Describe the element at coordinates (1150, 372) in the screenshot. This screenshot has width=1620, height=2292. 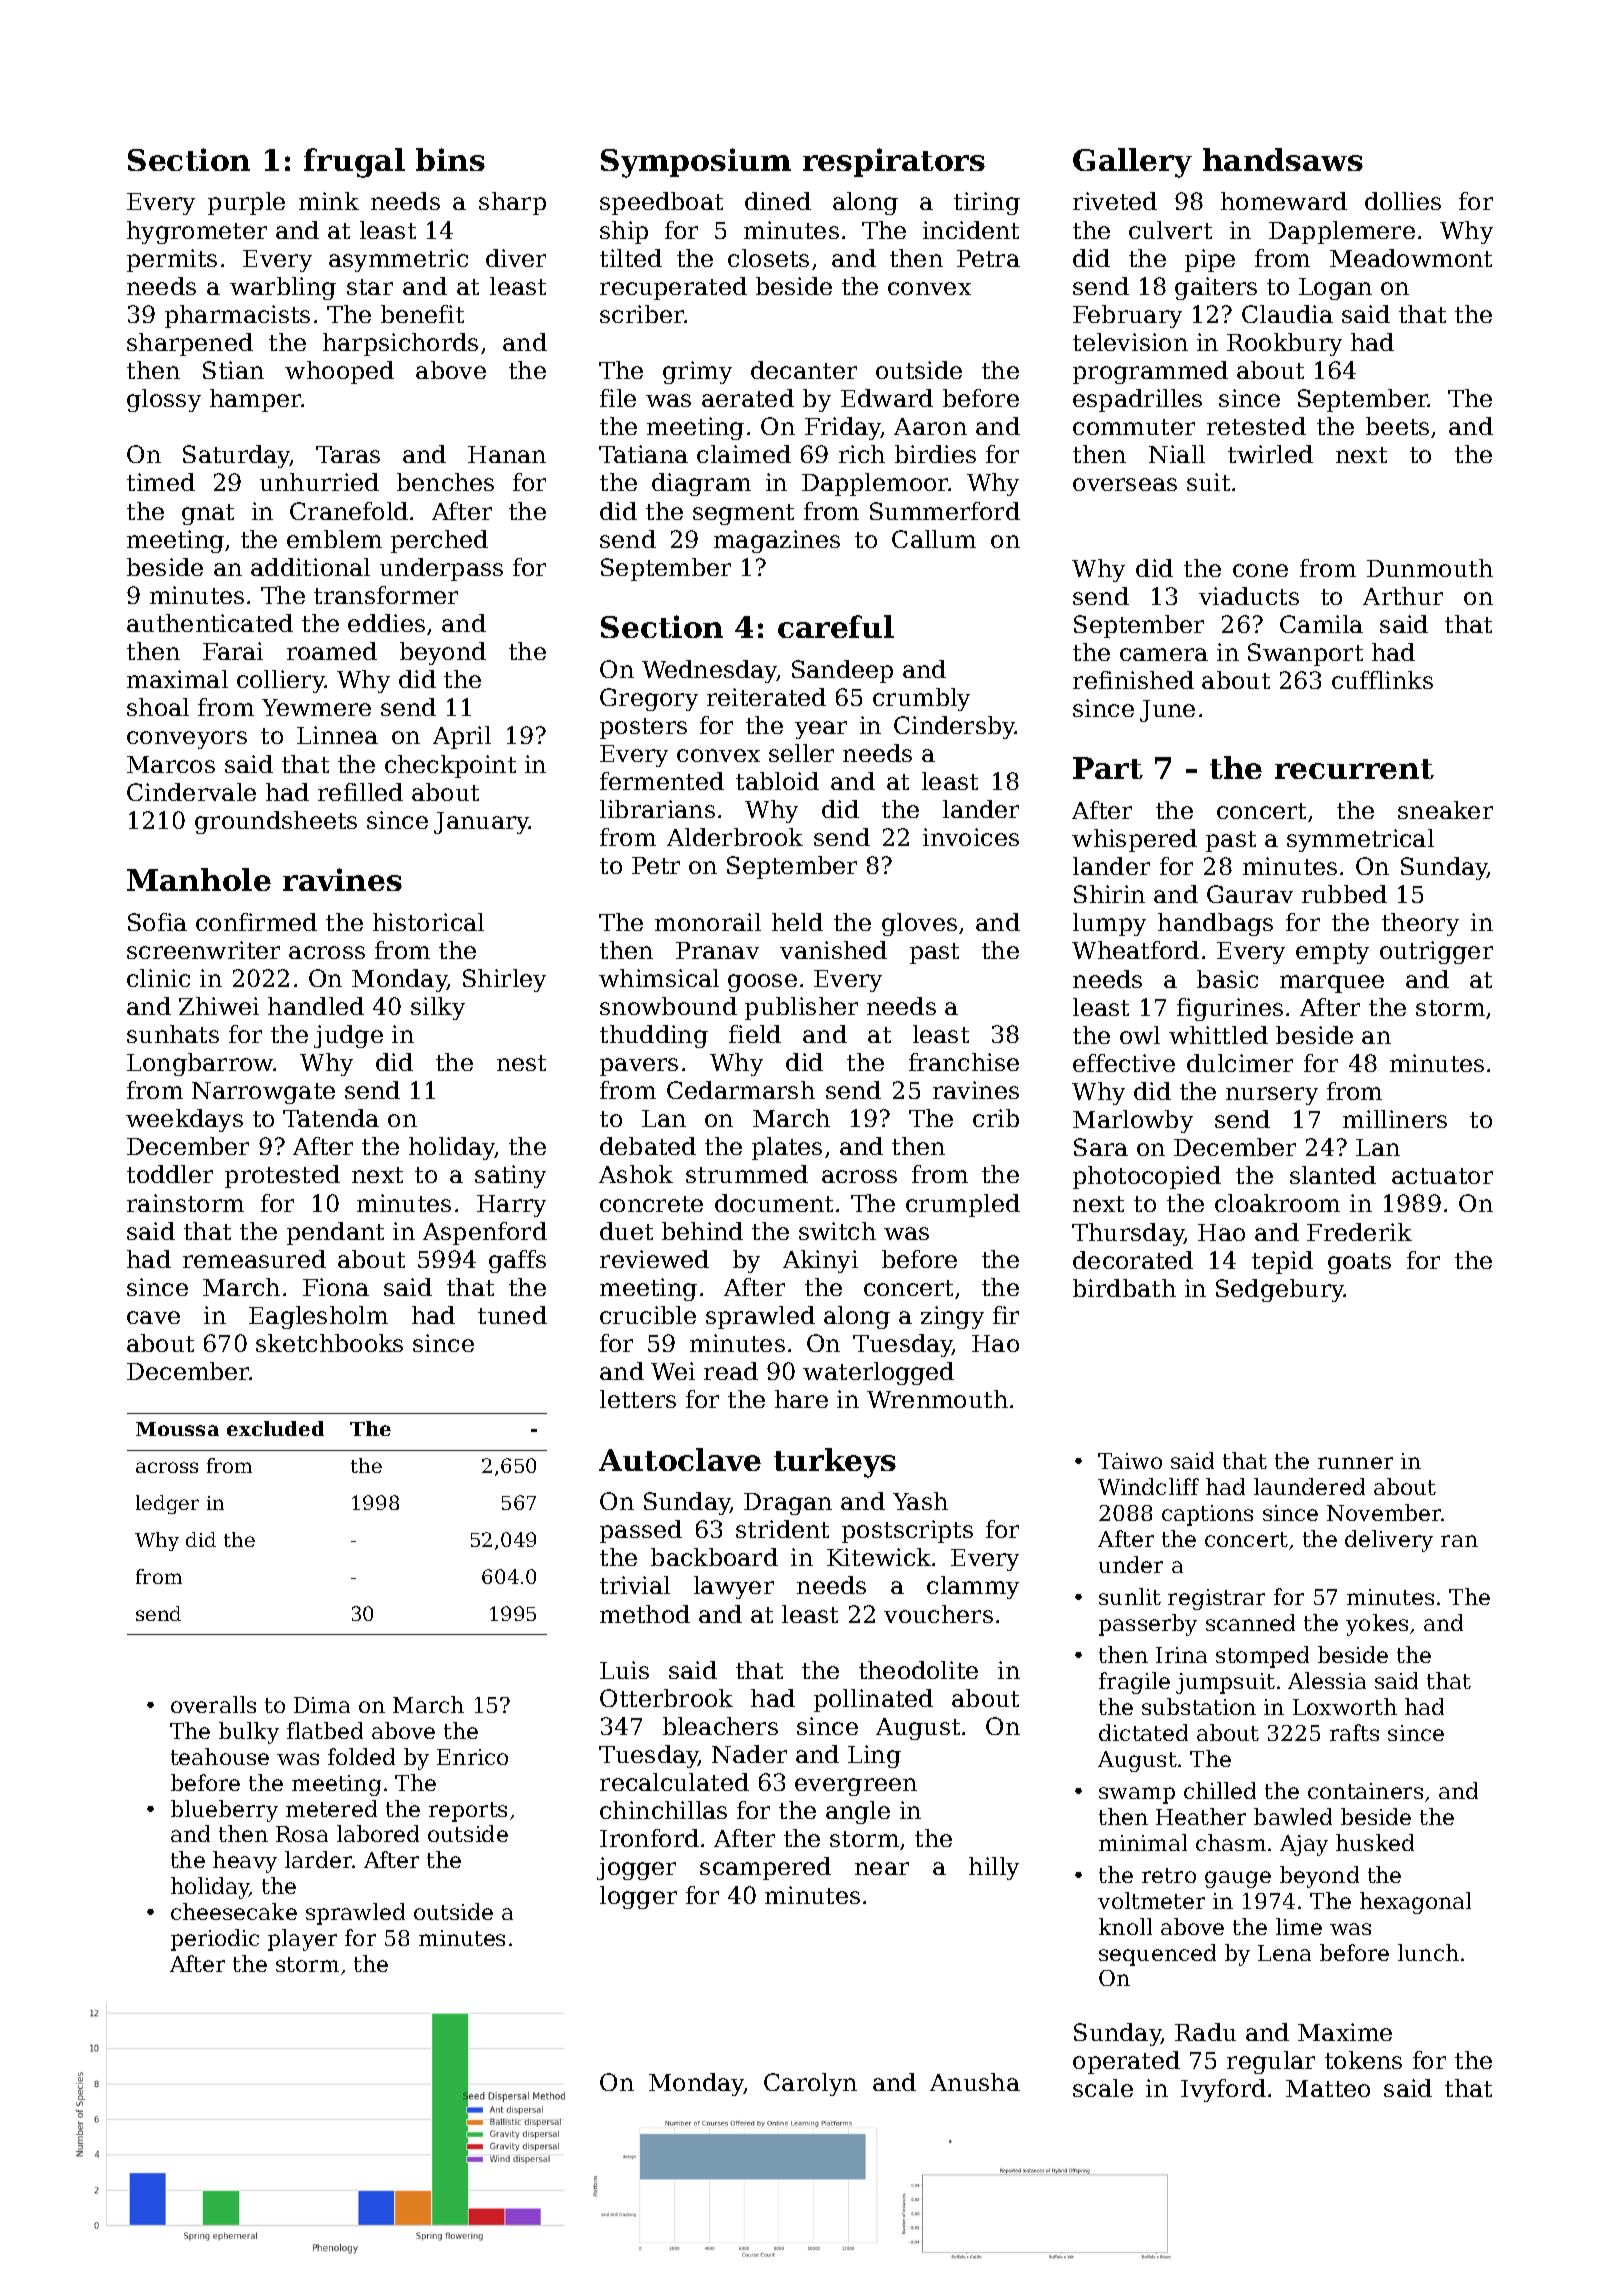
I see `programmed` at that location.
